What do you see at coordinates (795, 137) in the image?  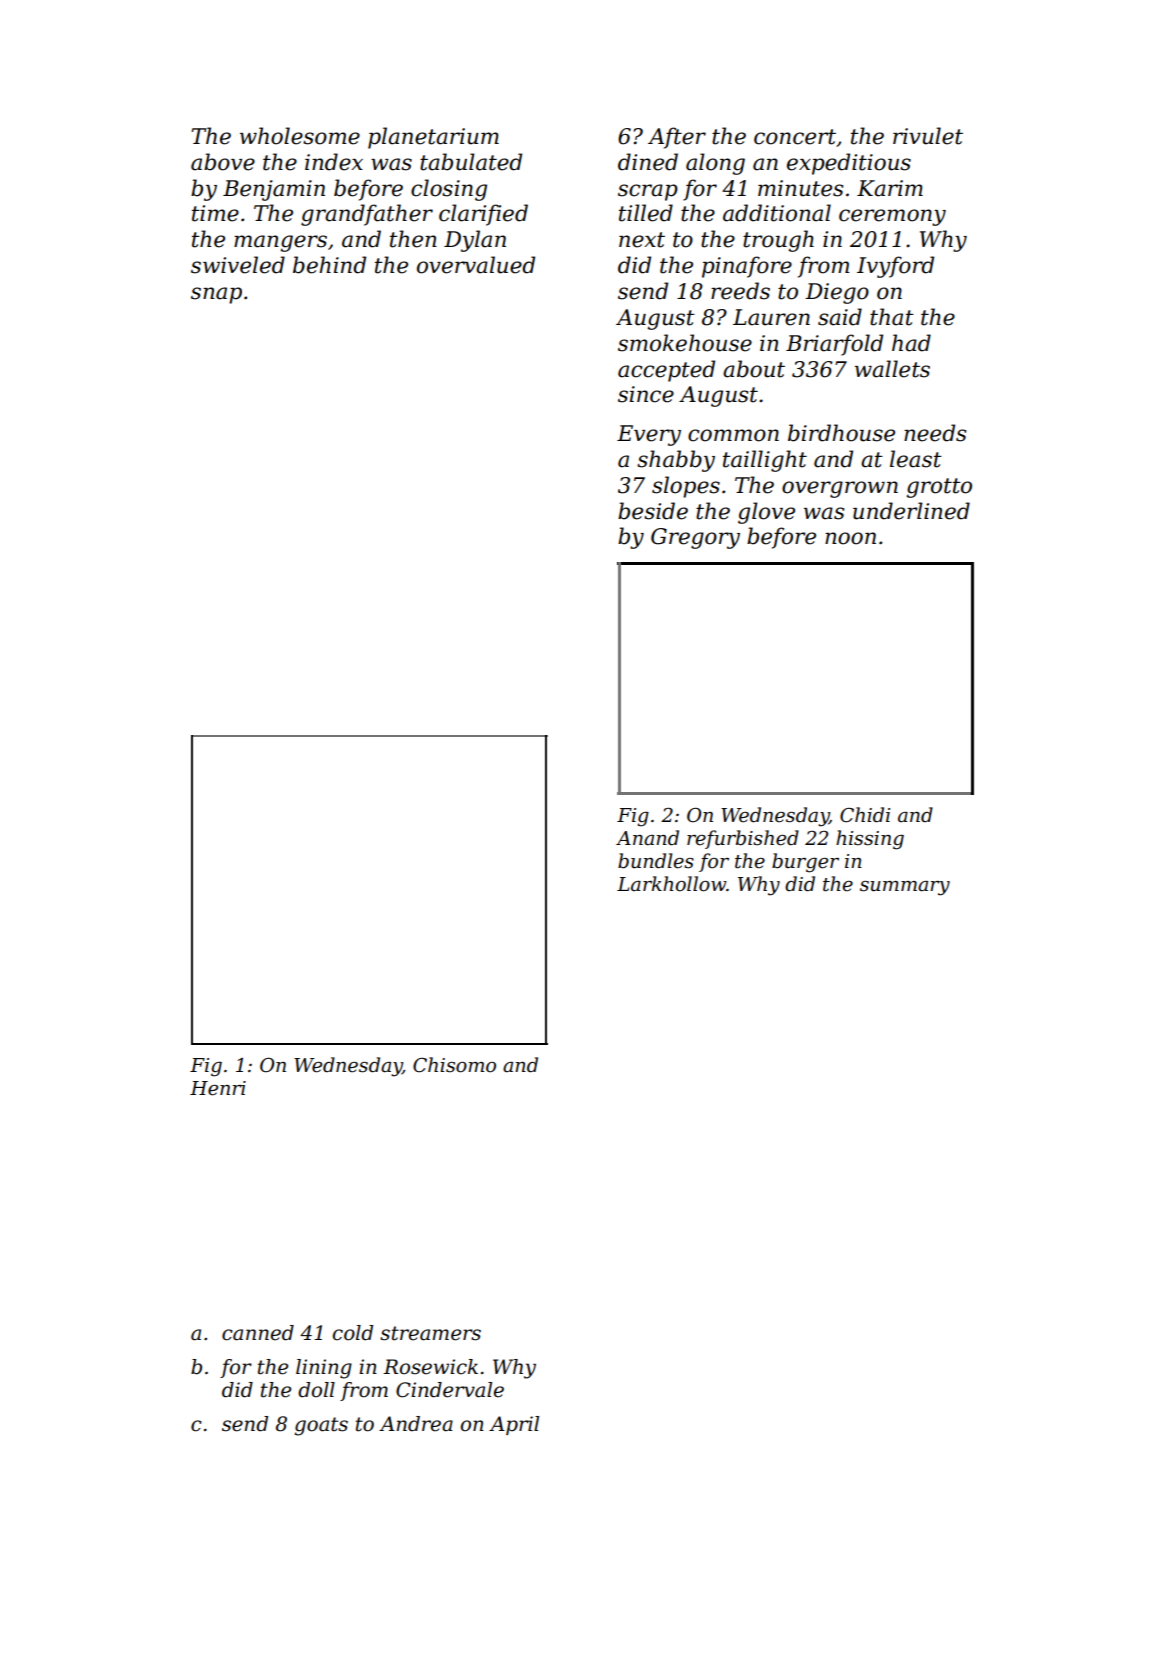 I see `concert` at bounding box center [795, 137].
